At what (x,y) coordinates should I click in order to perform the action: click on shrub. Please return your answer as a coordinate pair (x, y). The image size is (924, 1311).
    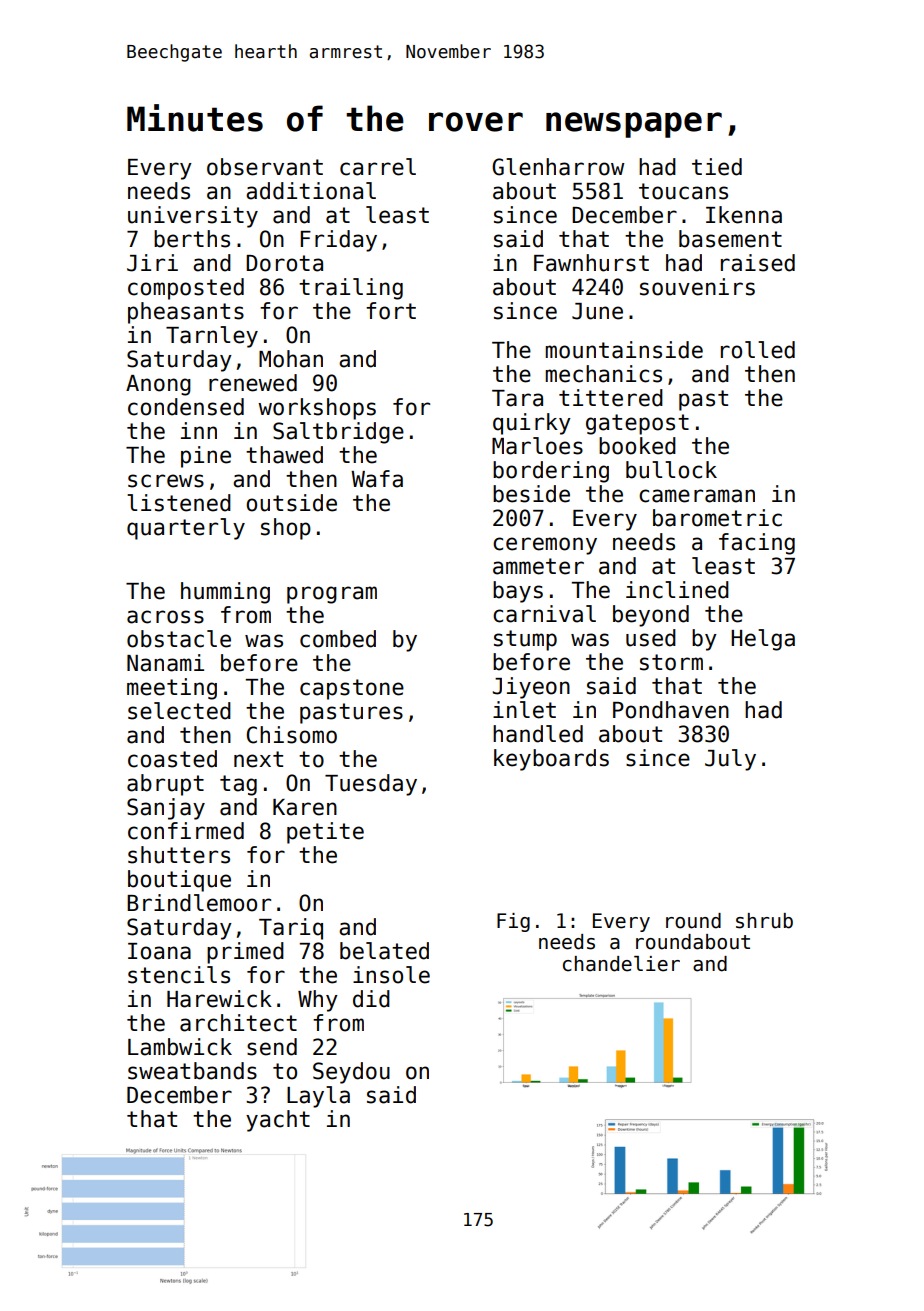
    Looking at the image, I should click on (764, 921).
